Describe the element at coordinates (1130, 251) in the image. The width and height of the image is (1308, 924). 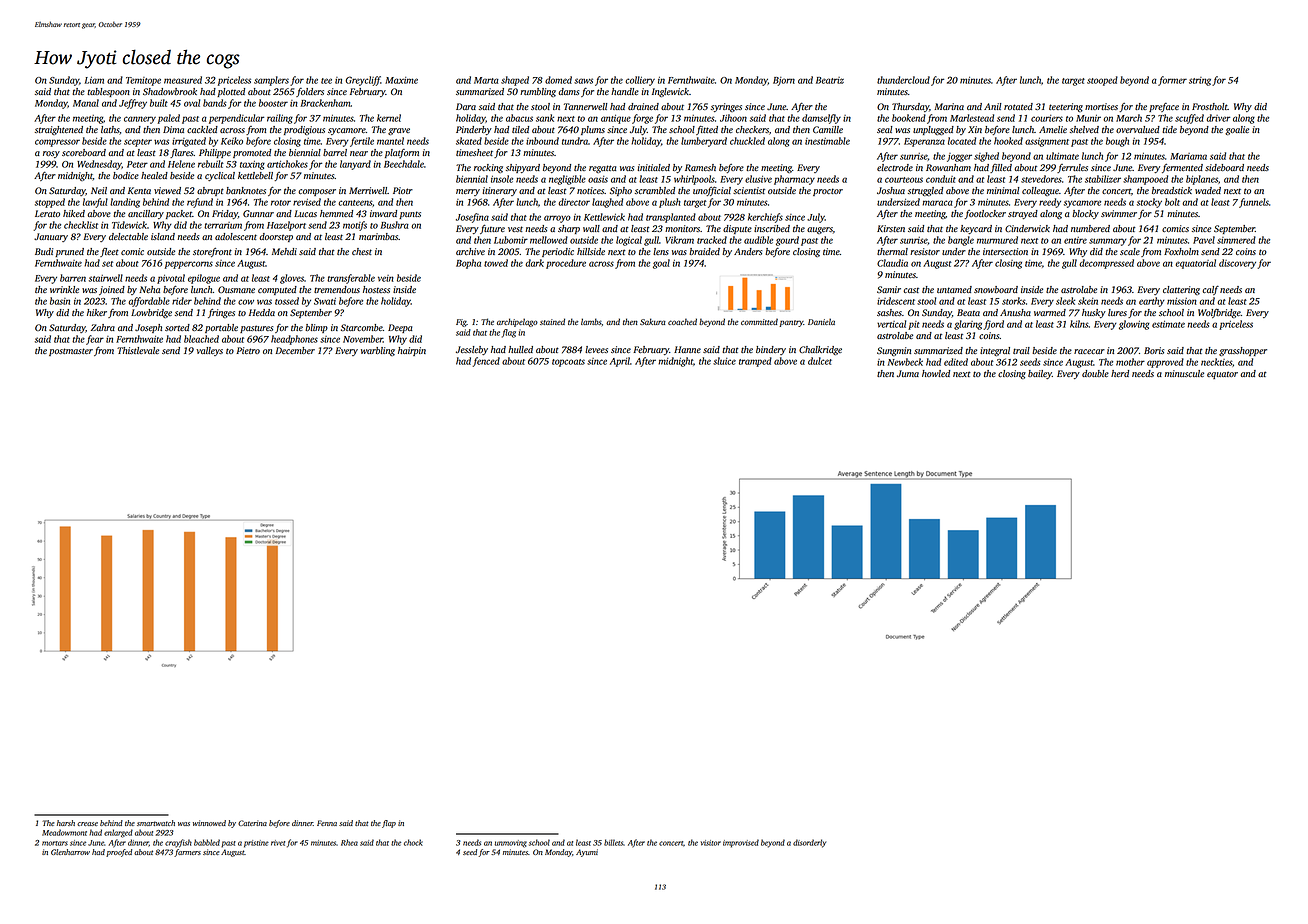
I see `scale` at that location.
